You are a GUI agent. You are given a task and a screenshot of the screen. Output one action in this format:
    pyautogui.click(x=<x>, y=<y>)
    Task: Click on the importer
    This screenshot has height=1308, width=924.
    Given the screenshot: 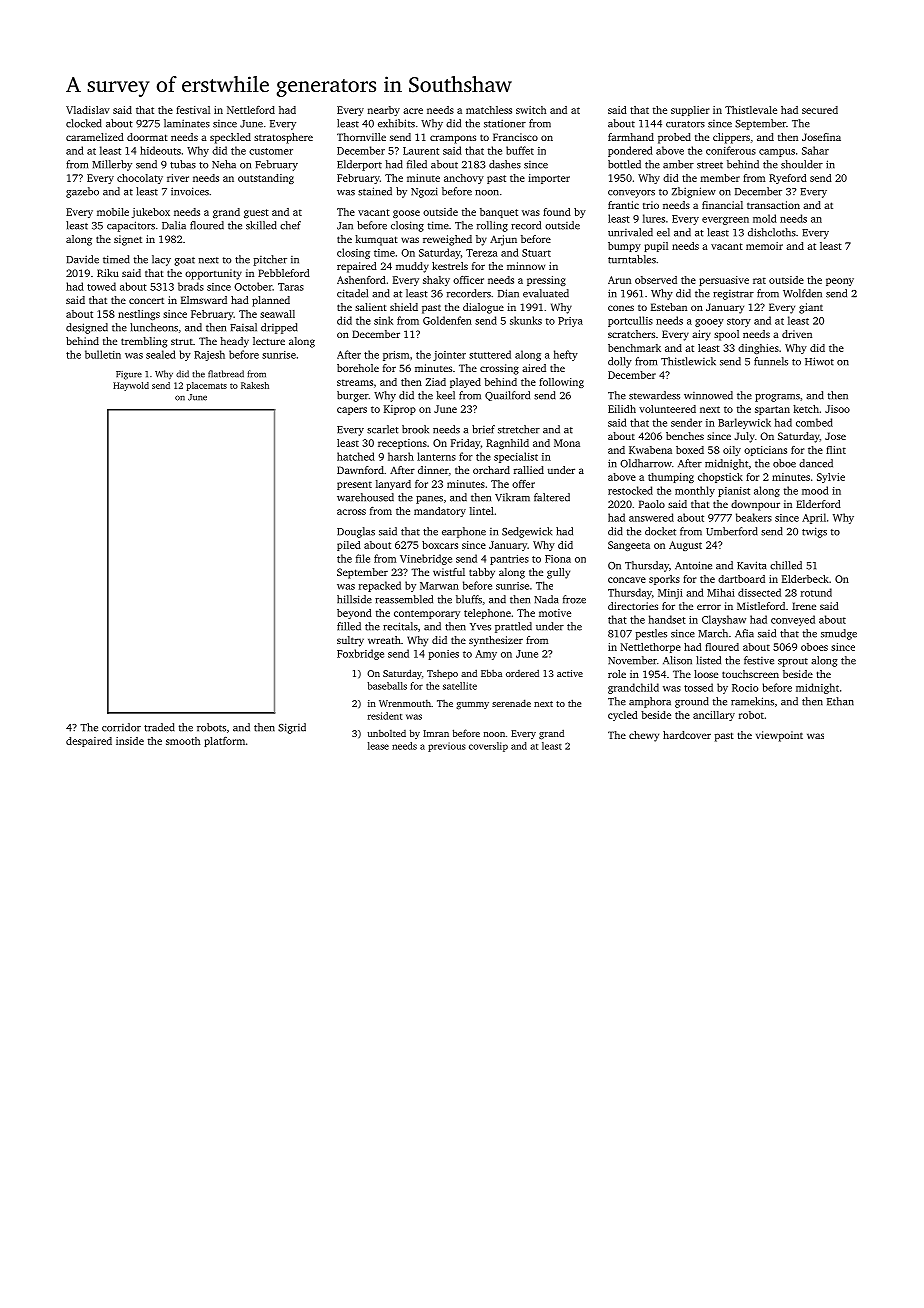 What is the action you would take?
    pyautogui.click(x=549, y=179)
